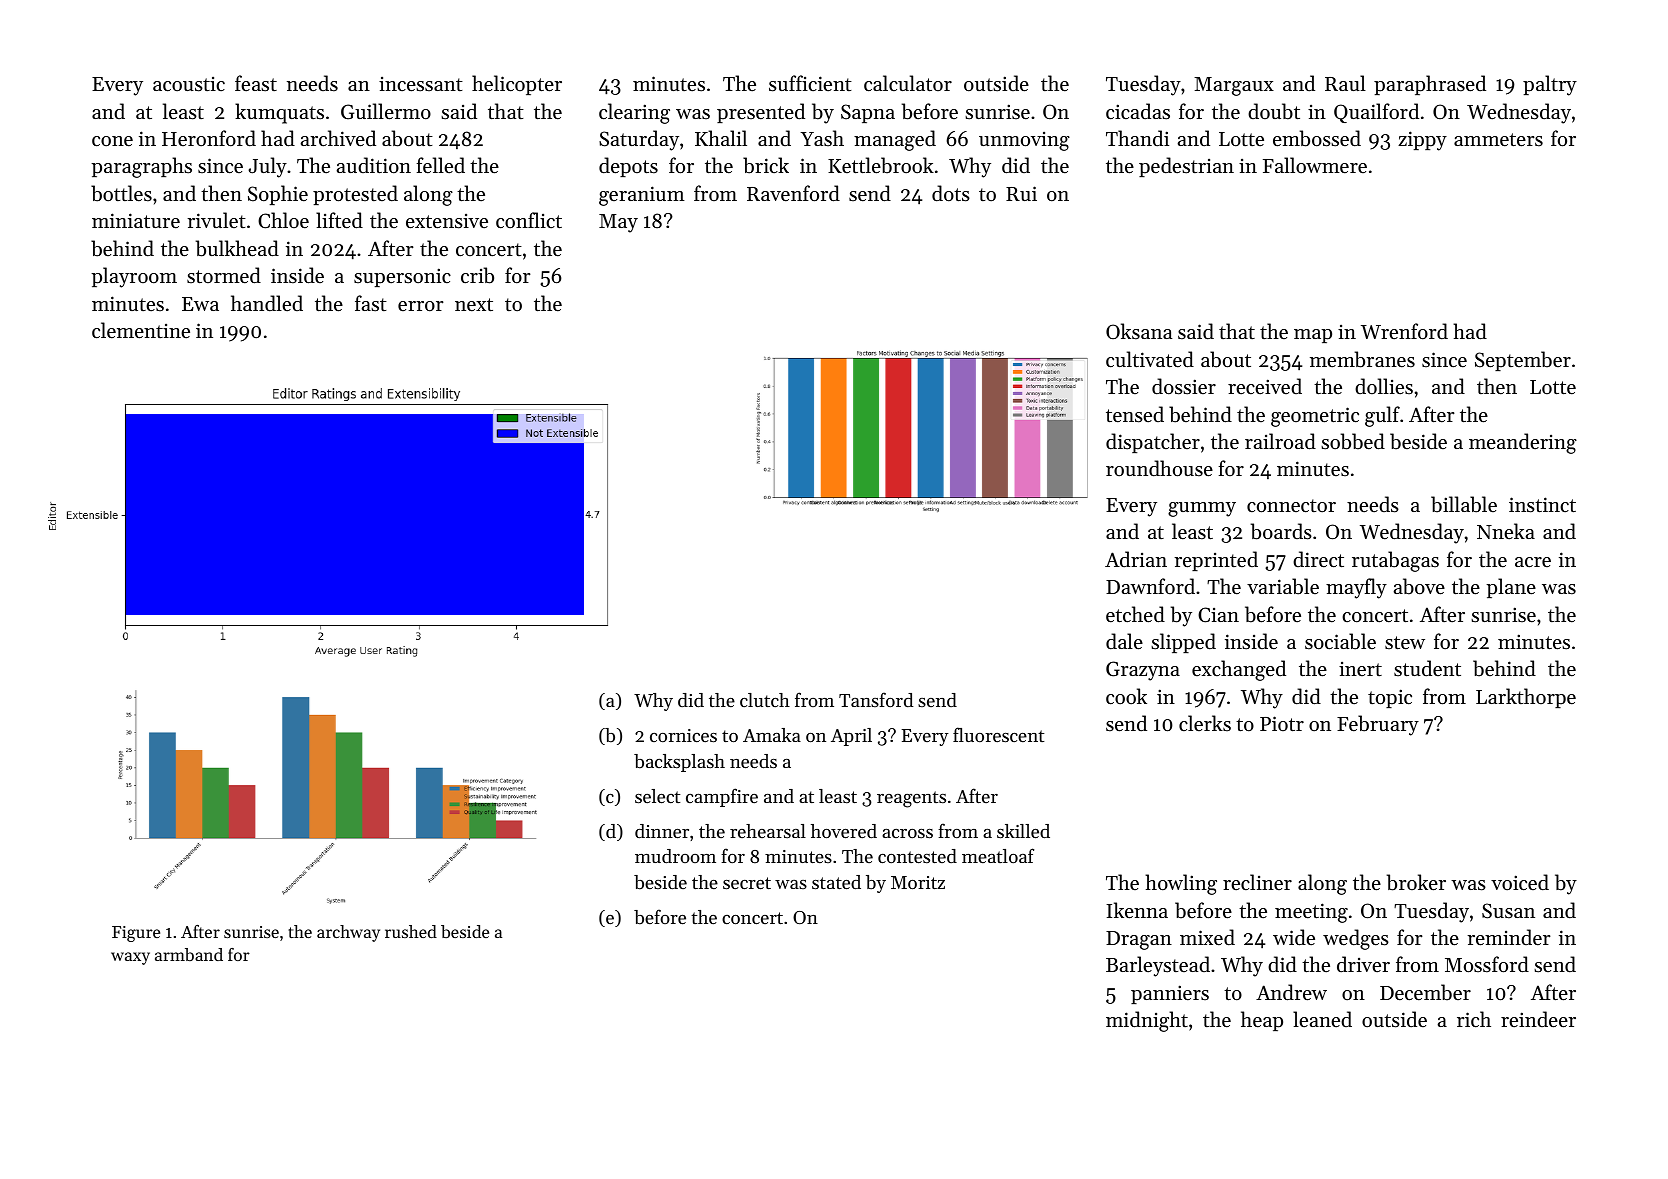  I want to click on playroom, so click(134, 277).
